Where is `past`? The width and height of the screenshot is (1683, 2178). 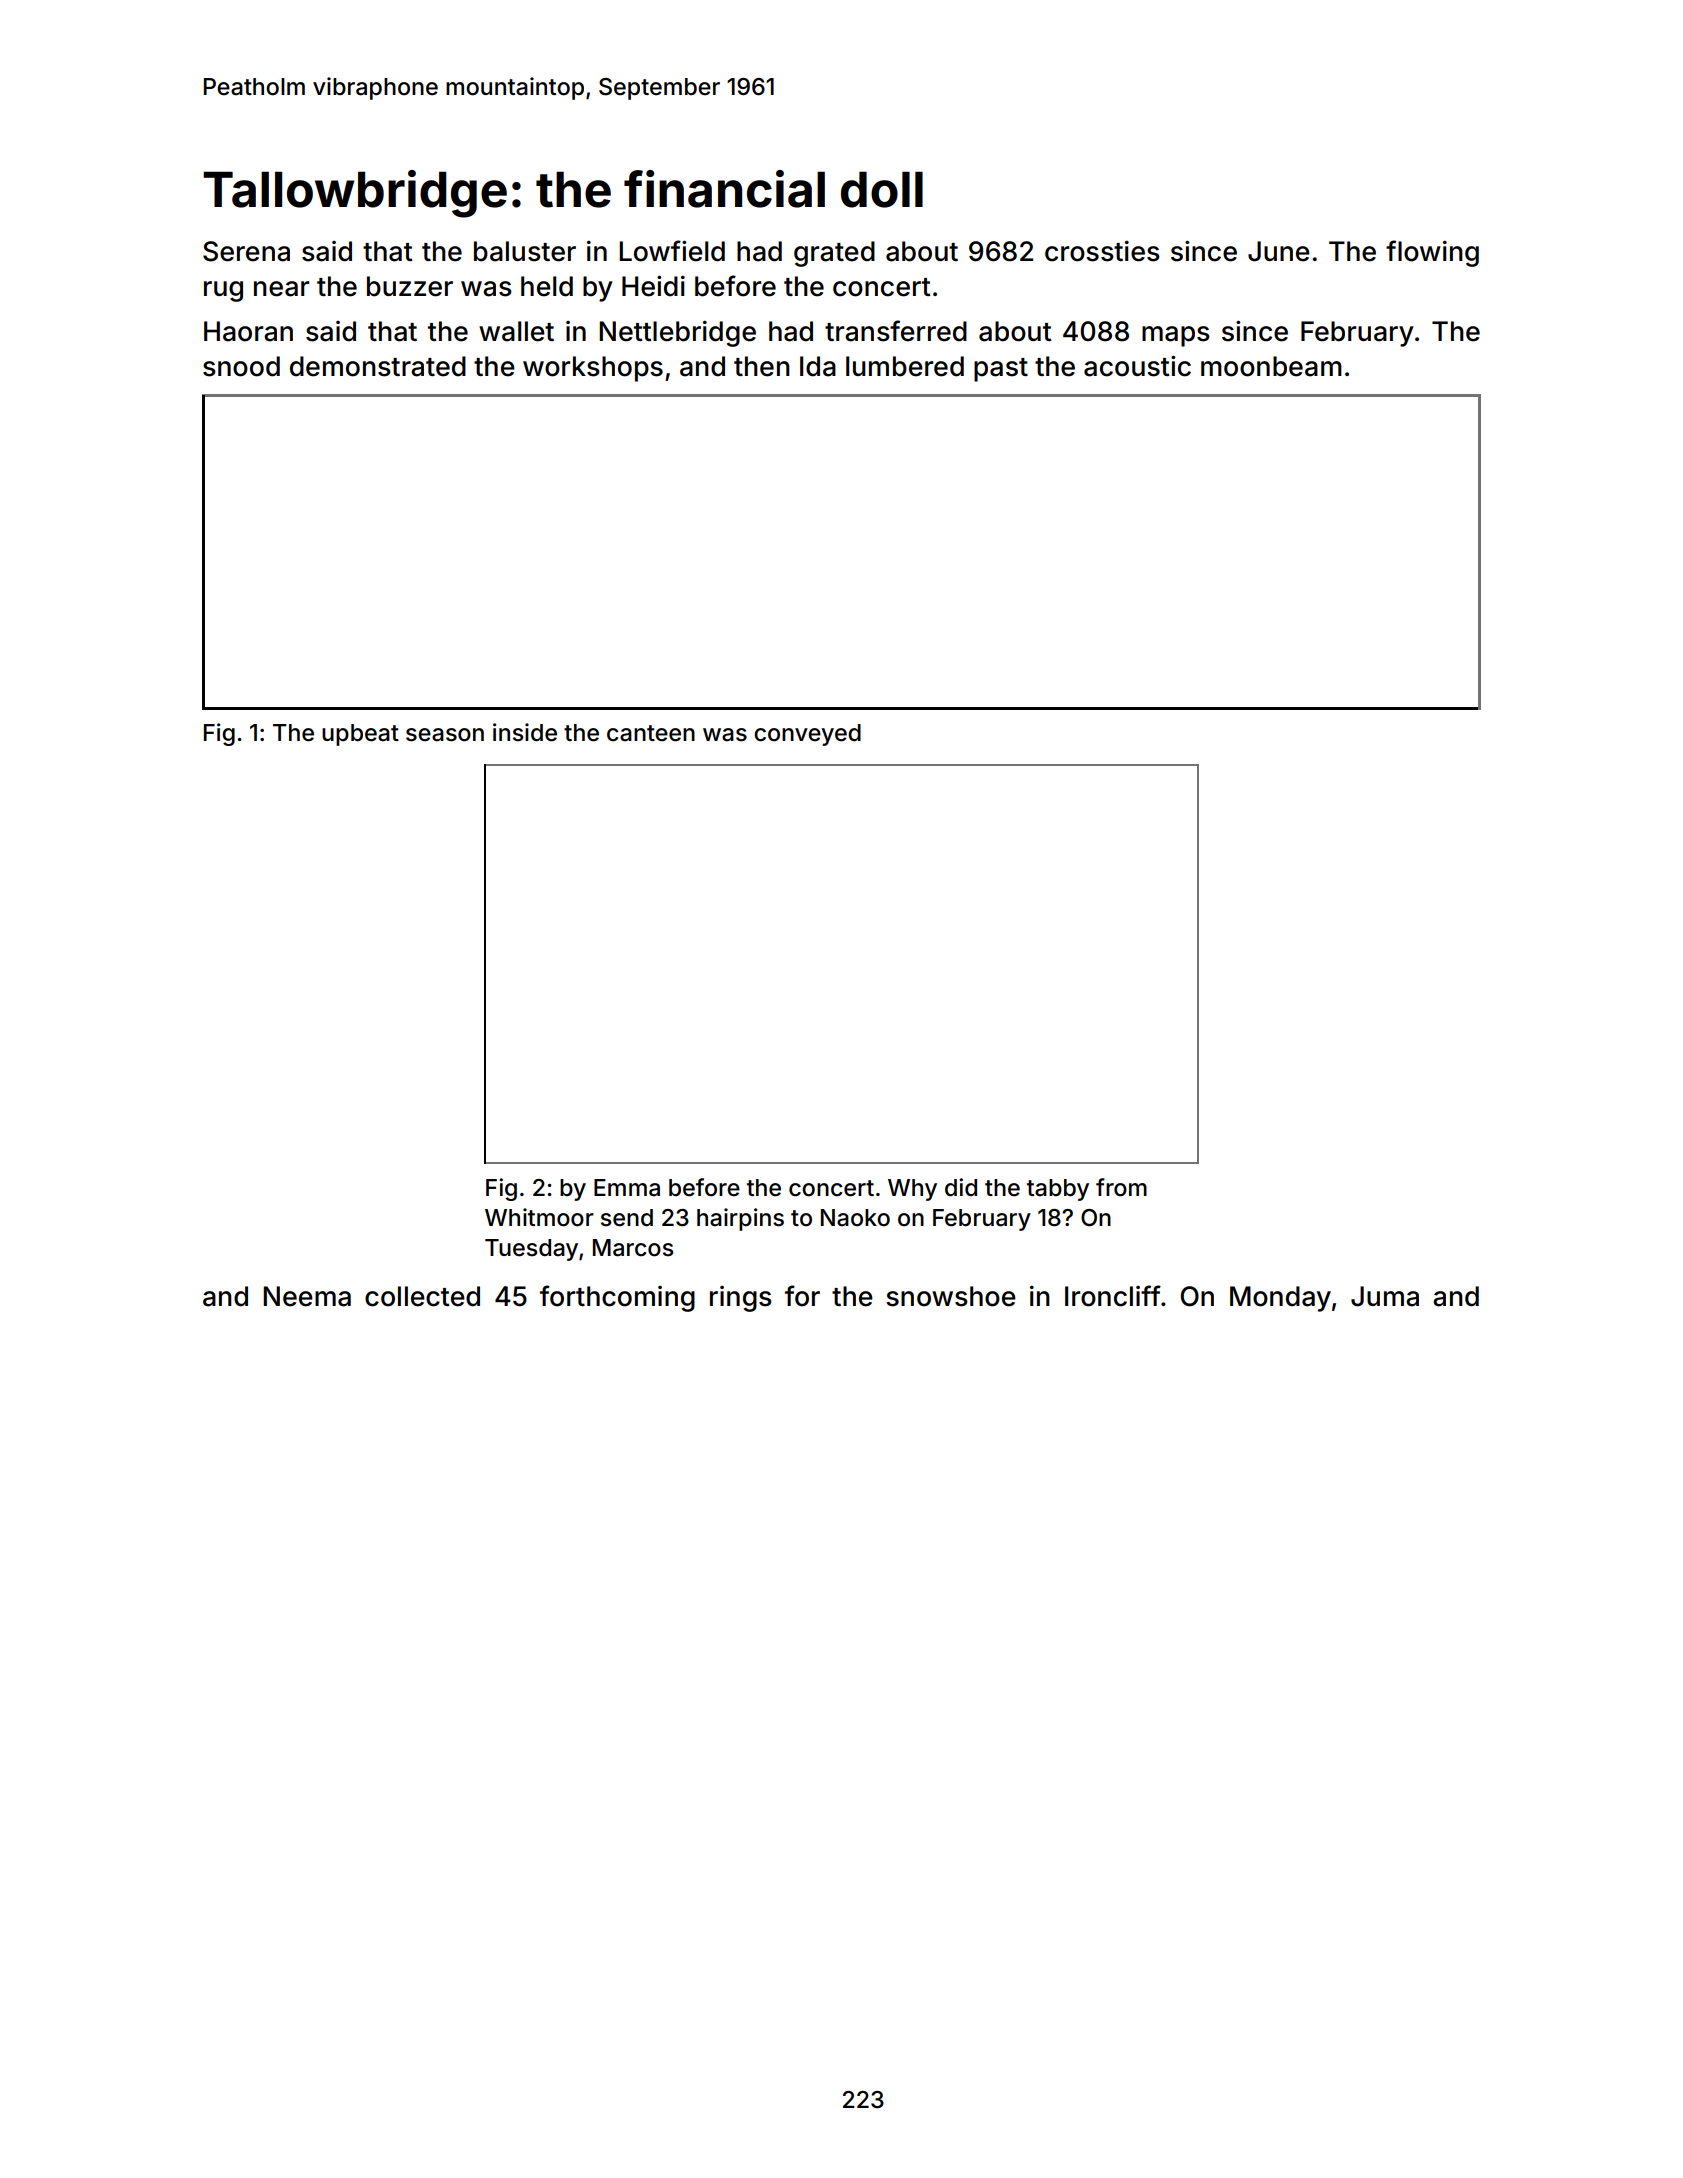 past is located at coordinates (1001, 370).
